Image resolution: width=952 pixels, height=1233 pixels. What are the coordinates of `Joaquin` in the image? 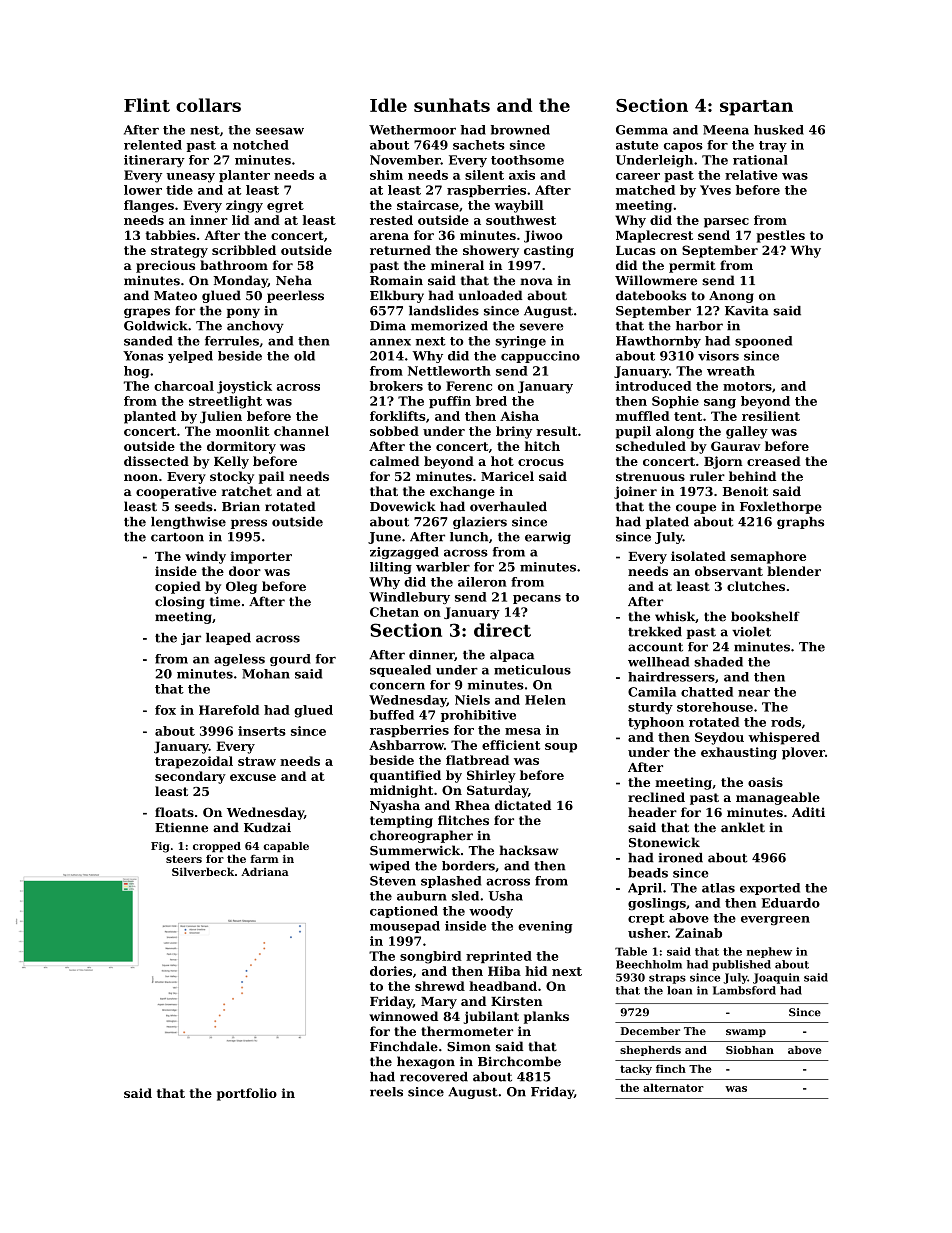 It's located at (776, 978).
